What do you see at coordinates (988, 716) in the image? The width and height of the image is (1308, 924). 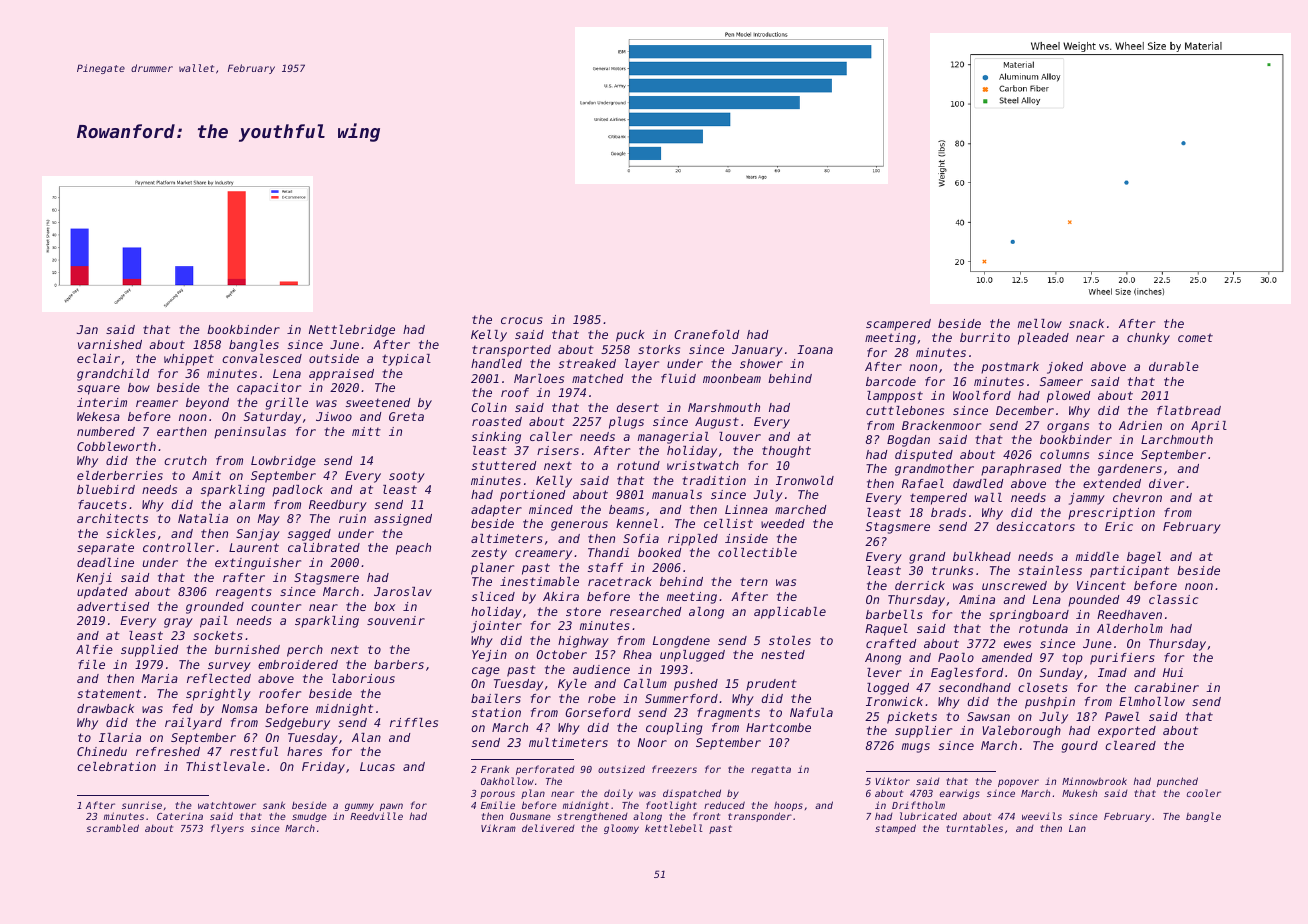 I see `Sawsan` at bounding box center [988, 716].
